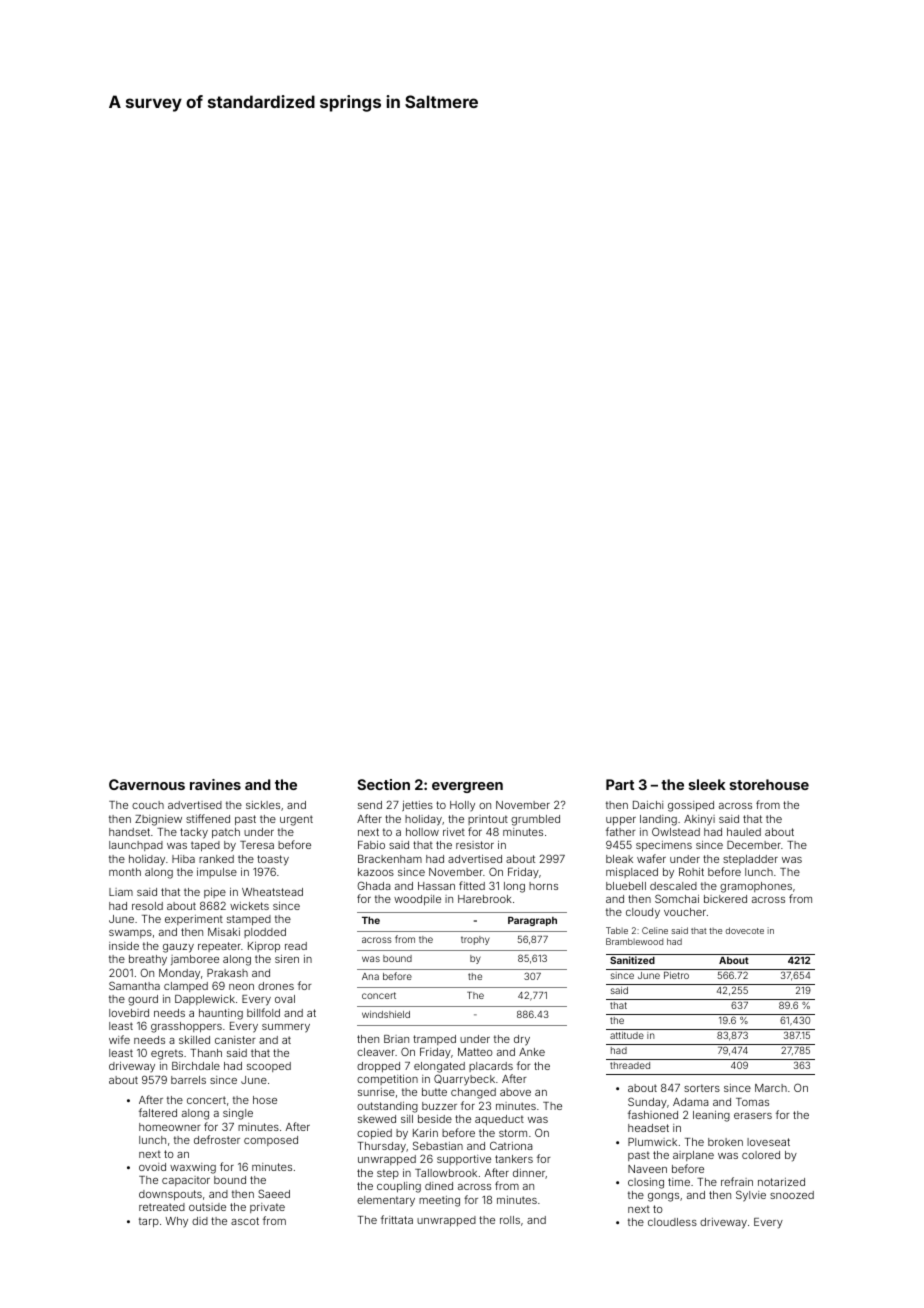  What do you see at coordinates (383, 784) in the document?
I see `Section` at bounding box center [383, 784].
